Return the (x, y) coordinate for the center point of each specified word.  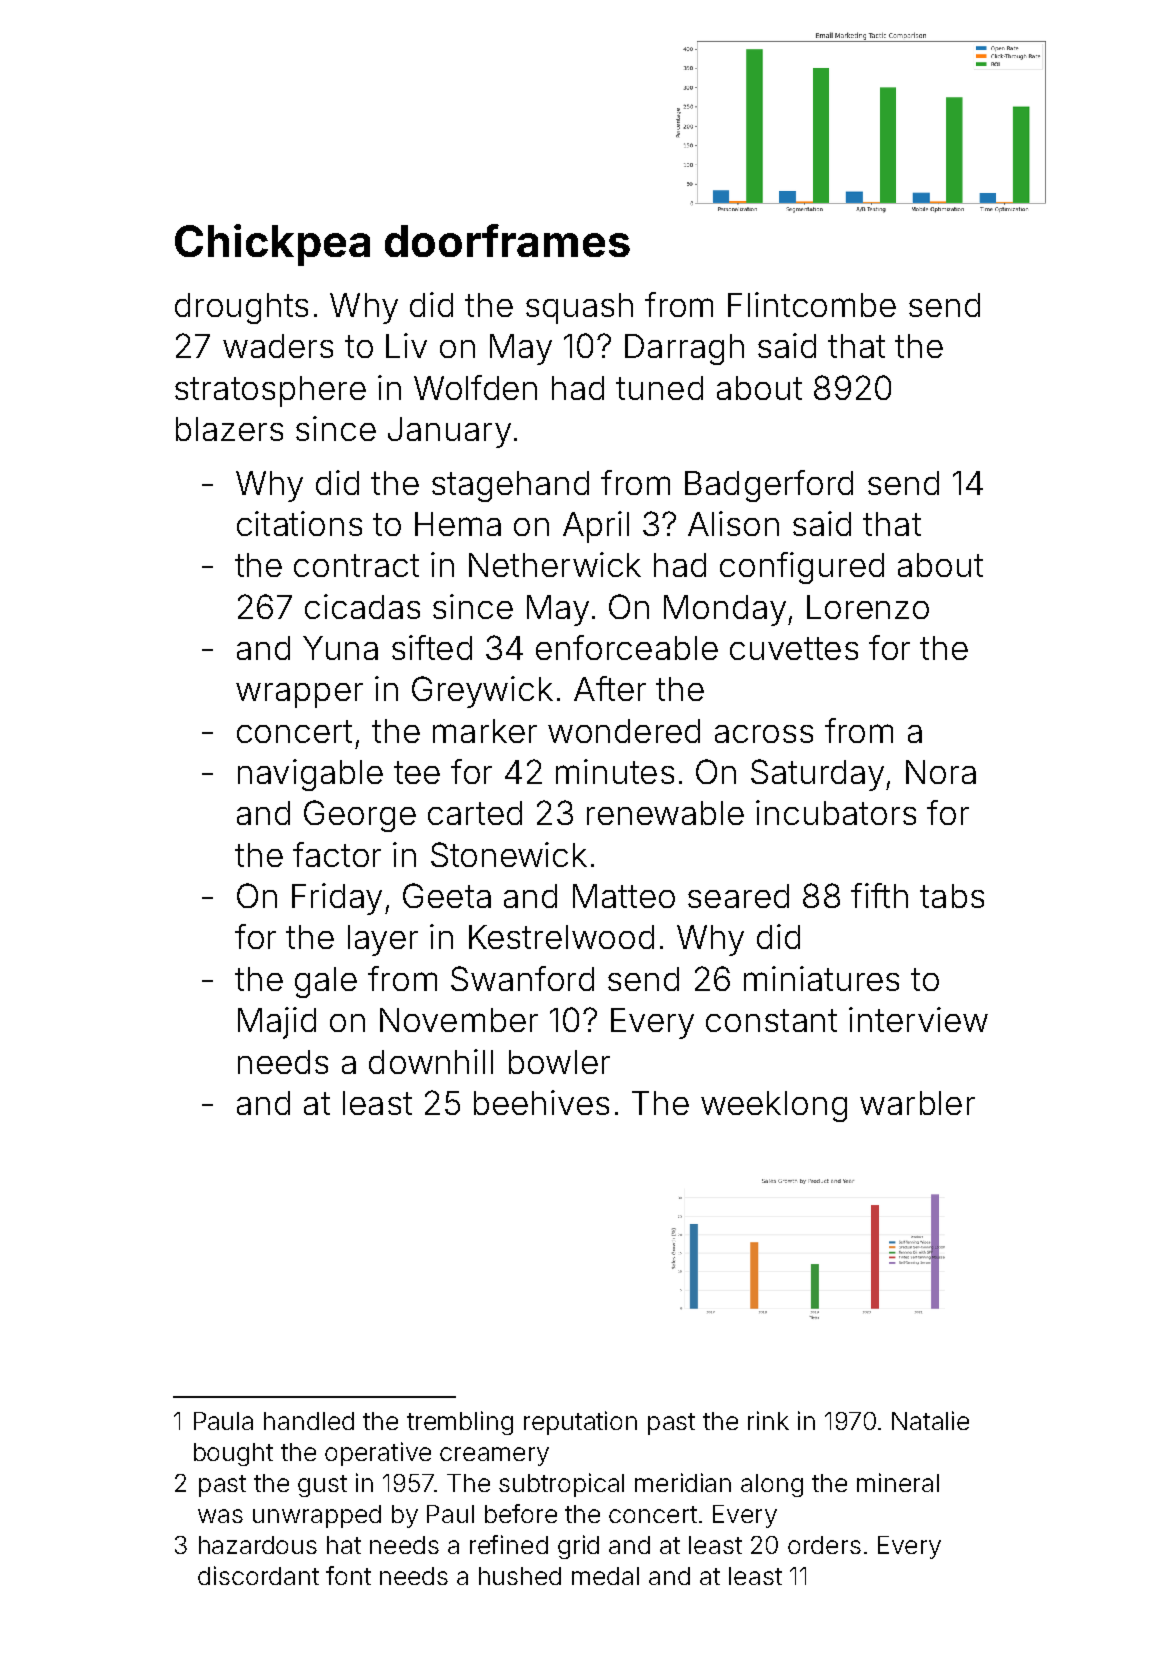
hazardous (258, 1545)
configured (802, 568)
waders (278, 346)
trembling (460, 1423)
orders (824, 1545)
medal (605, 1576)
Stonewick (509, 854)
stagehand (510, 486)
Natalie (930, 1420)
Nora (941, 772)
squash (579, 308)
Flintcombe (812, 304)
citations (299, 523)
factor (337, 854)
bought (233, 1454)
